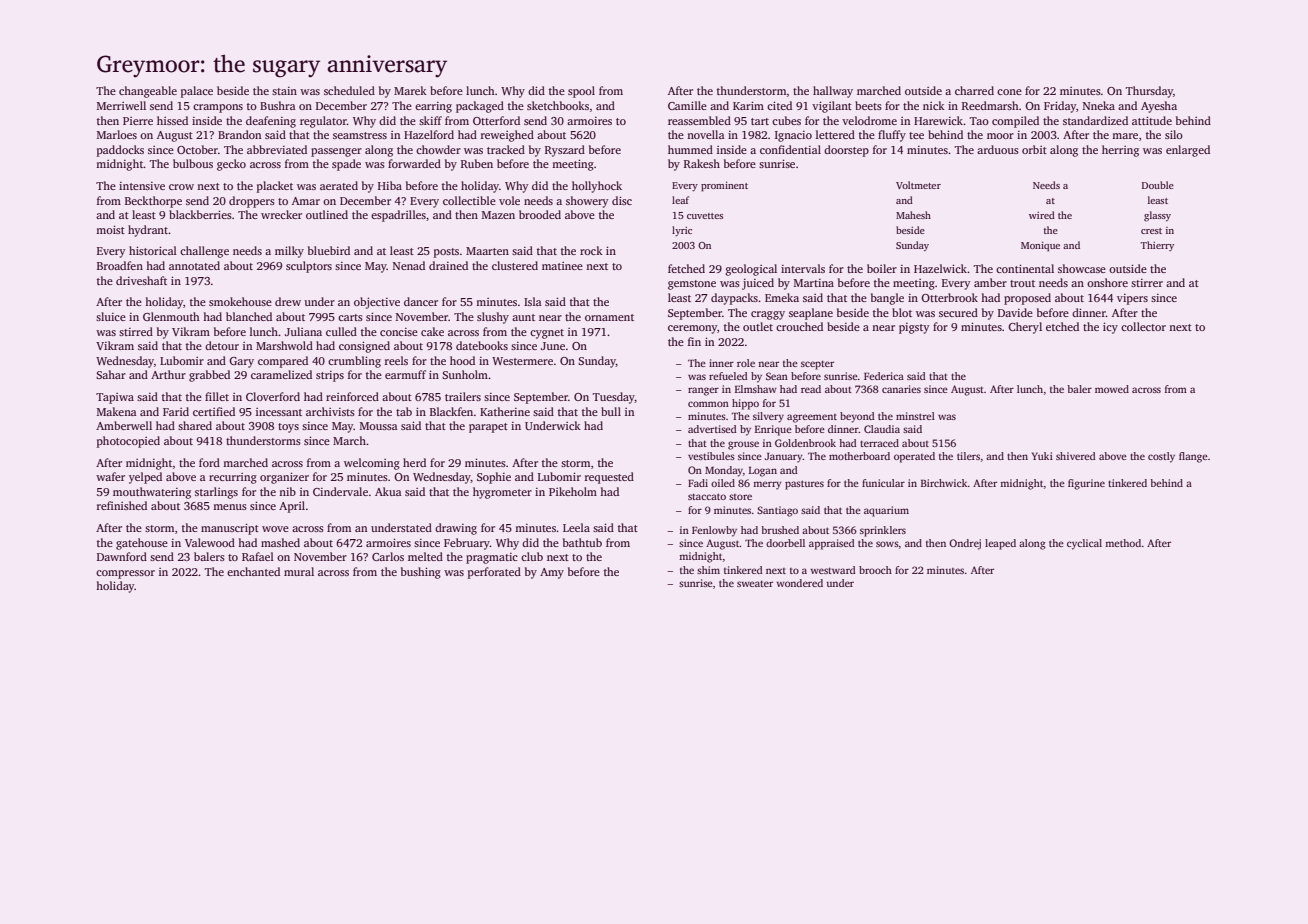 Image resolution: width=1308 pixels, height=924 pixels. What do you see at coordinates (581, 92) in the screenshot?
I see `spool` at bounding box center [581, 92].
